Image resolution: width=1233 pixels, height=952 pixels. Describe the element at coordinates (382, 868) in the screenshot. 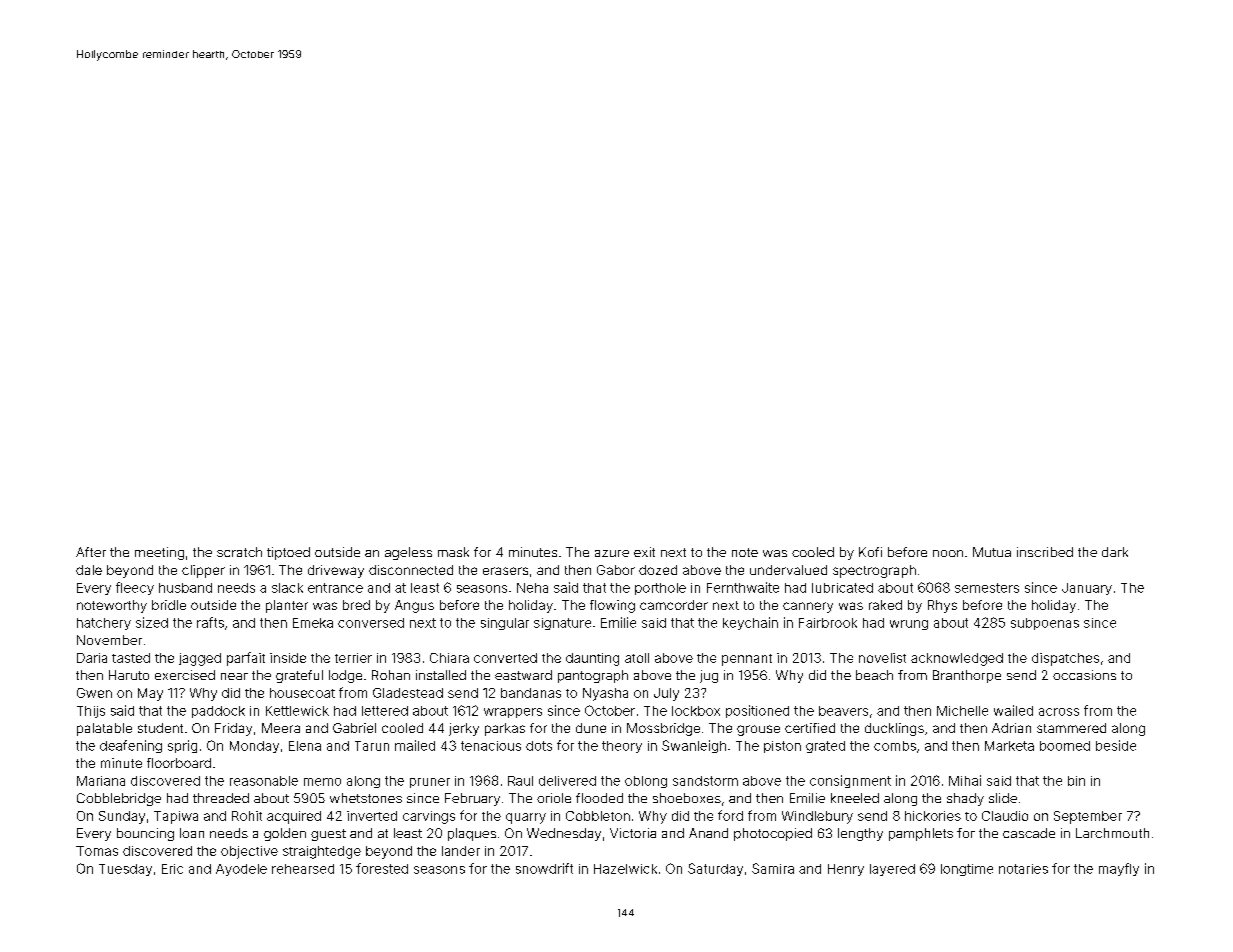

I see `forested` at that location.
